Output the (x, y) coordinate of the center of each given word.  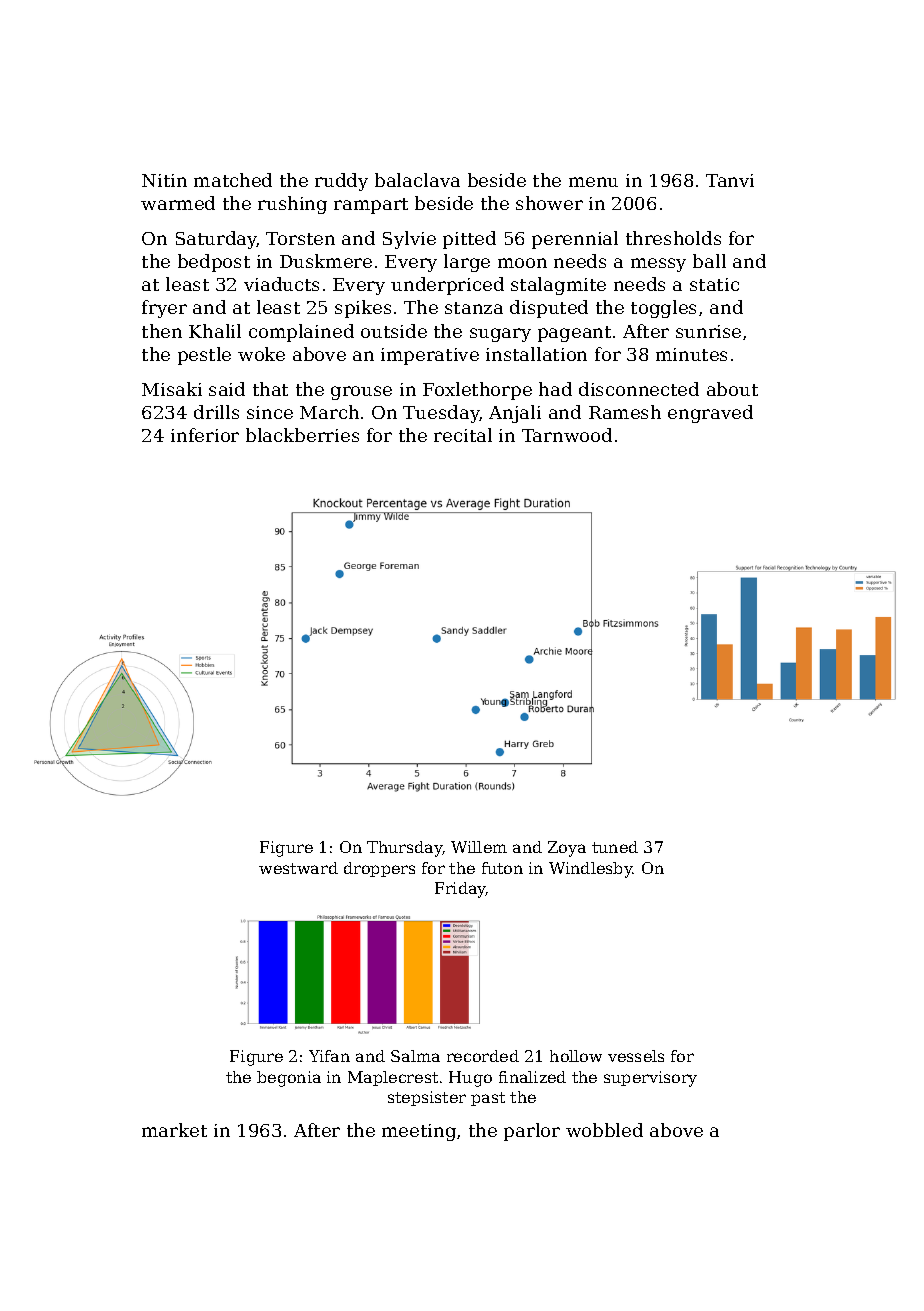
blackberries (302, 435)
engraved (710, 414)
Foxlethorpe (477, 391)
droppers (379, 869)
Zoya (567, 849)
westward (298, 868)
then (162, 331)
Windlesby (591, 870)
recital (463, 435)
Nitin (164, 180)
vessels (636, 1056)
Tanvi (730, 180)
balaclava (417, 180)
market (174, 1130)
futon (502, 868)
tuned (615, 847)
